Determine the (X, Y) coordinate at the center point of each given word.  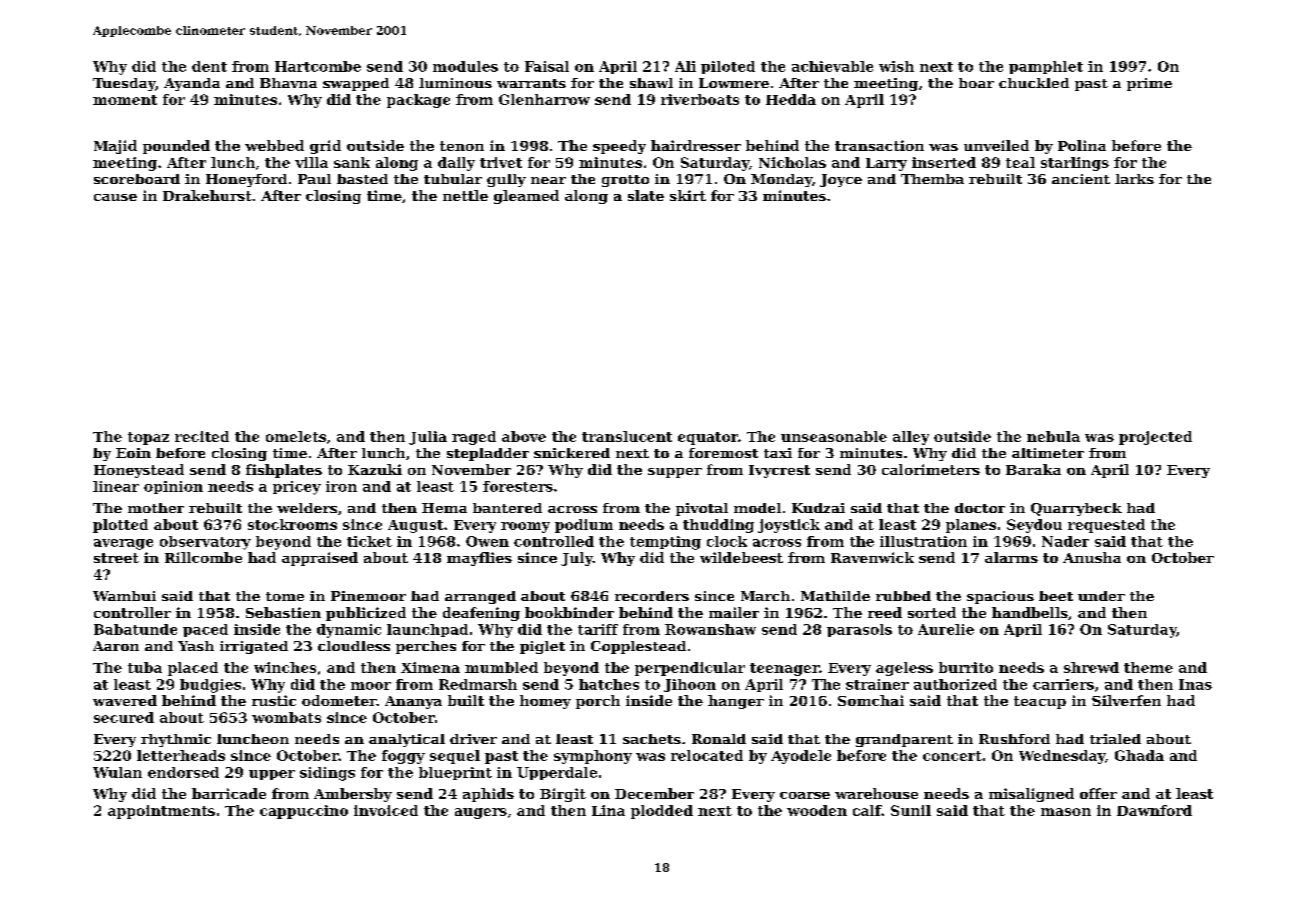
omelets (296, 436)
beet (1056, 596)
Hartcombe (318, 66)
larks (1134, 179)
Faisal (547, 66)
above (524, 436)
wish (896, 66)
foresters (518, 486)
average (123, 544)
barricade (229, 793)
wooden (817, 810)
